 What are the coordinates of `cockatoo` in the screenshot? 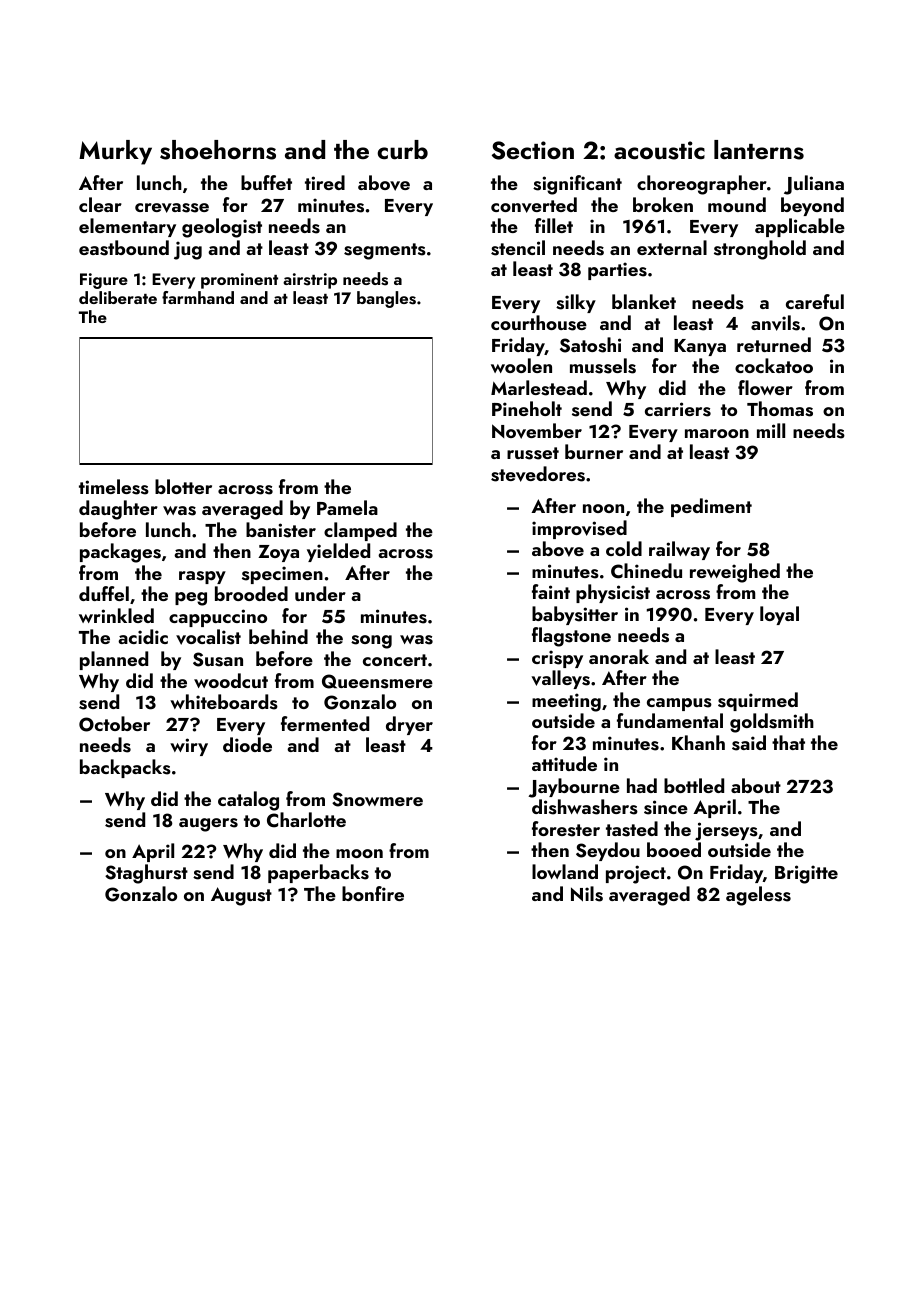 It's located at (774, 365).
